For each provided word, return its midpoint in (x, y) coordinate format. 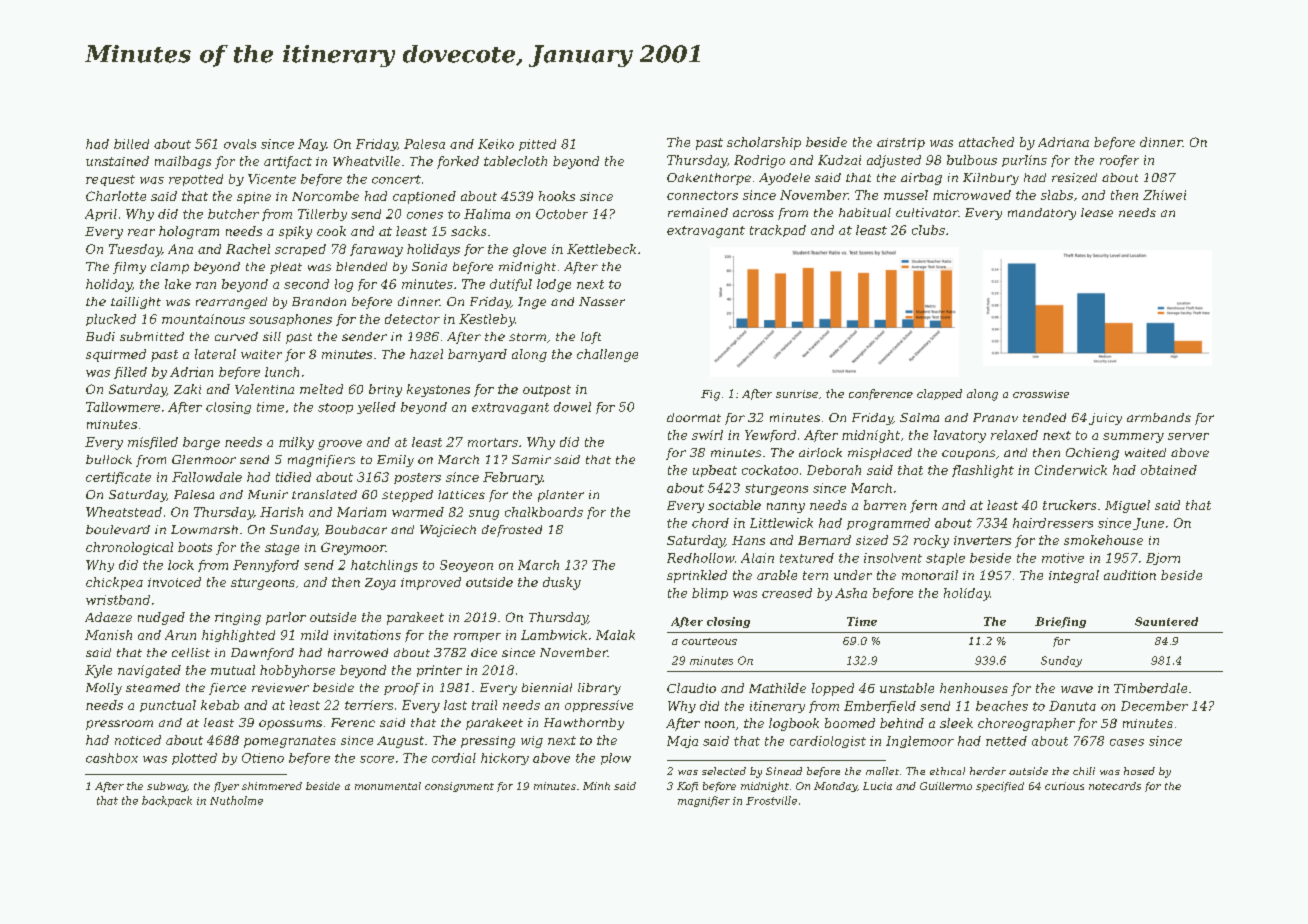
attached (986, 142)
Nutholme (236, 800)
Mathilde (777, 688)
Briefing (1060, 622)
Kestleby (487, 320)
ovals (240, 144)
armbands (1159, 417)
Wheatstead (124, 512)
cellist (191, 652)
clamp (170, 268)
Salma (919, 417)
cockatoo (770, 470)
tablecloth (515, 161)
